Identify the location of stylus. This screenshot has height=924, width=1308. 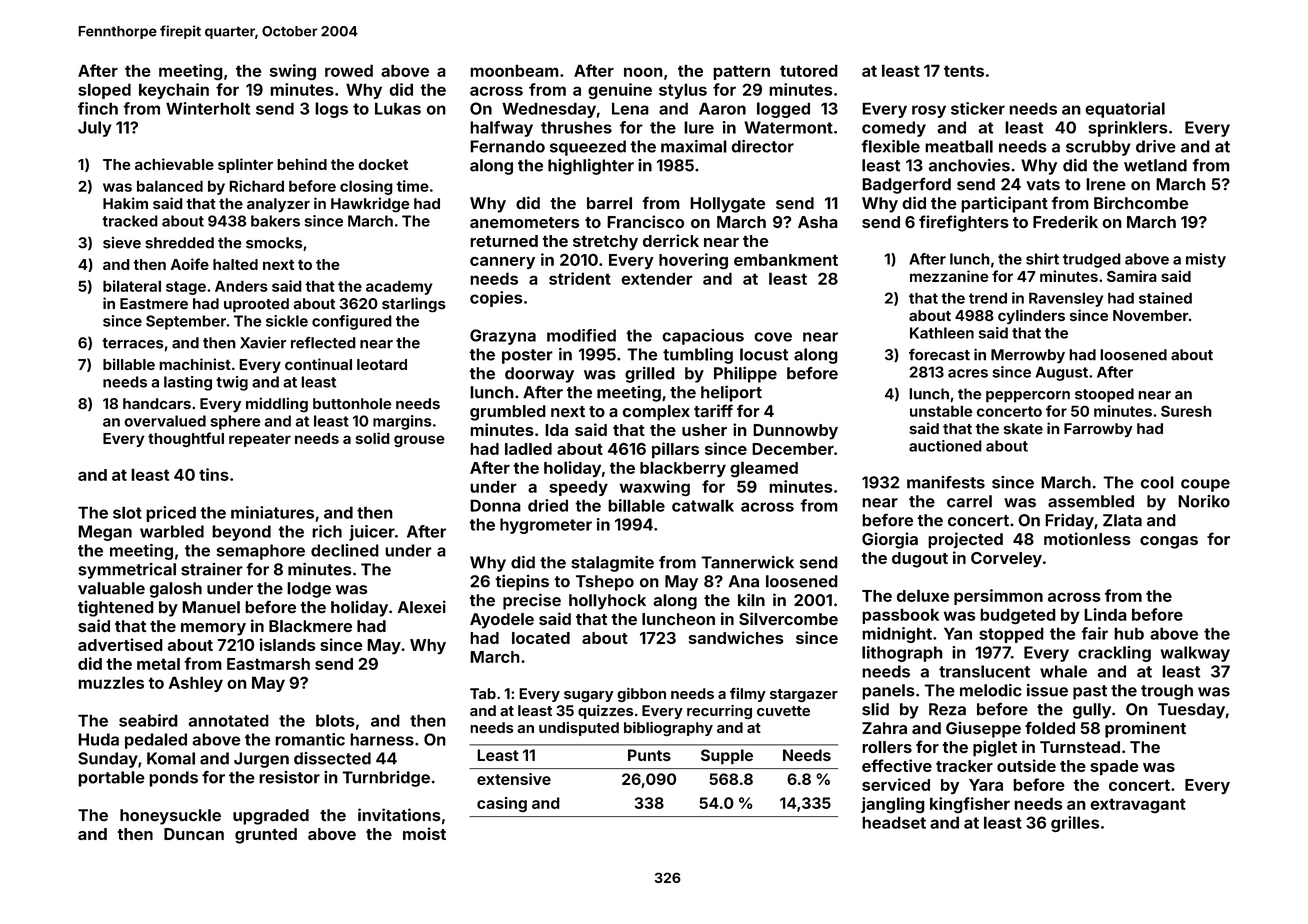
(683, 91).
